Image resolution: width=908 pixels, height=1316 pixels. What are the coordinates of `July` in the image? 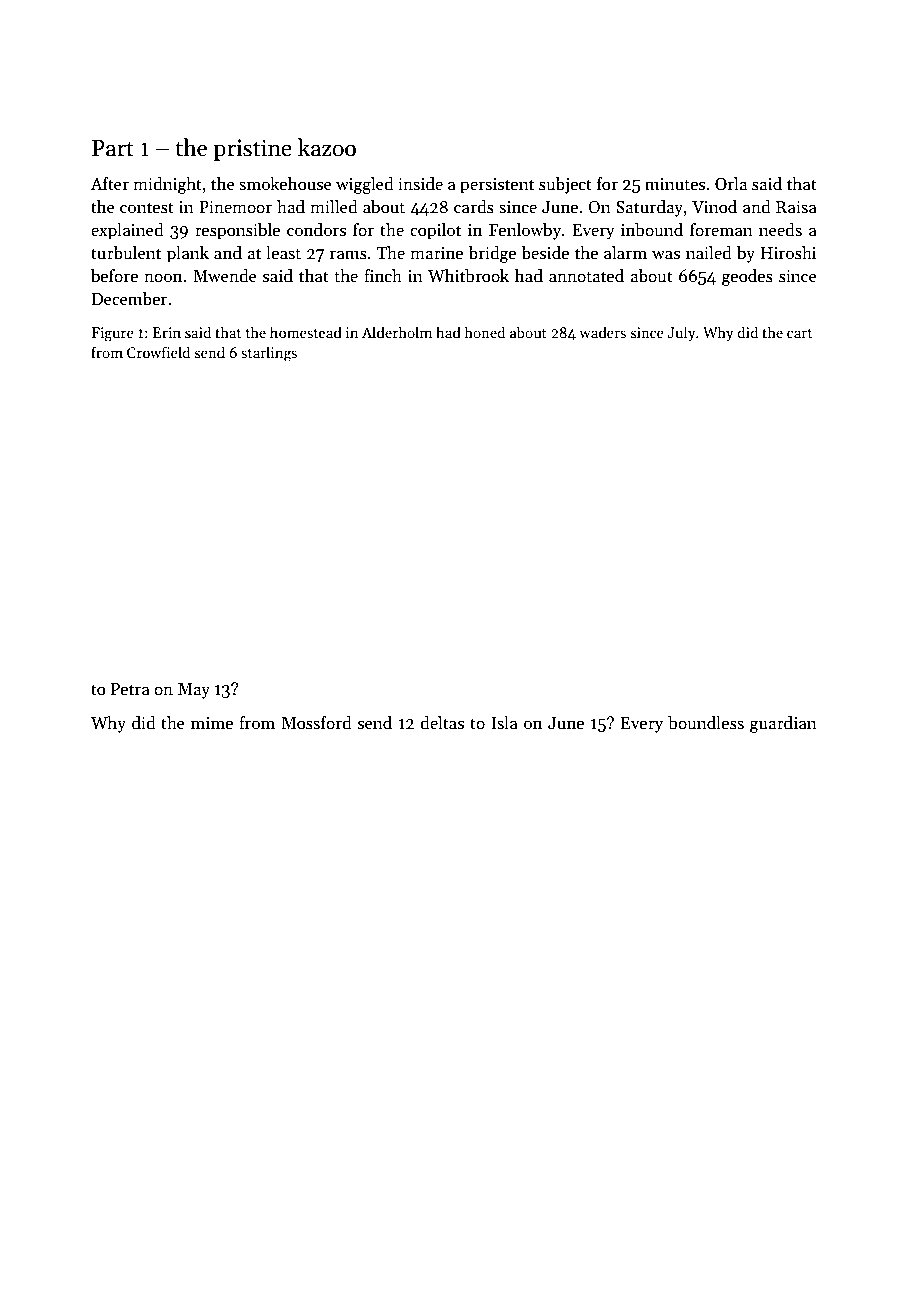 It's located at (681, 333).
